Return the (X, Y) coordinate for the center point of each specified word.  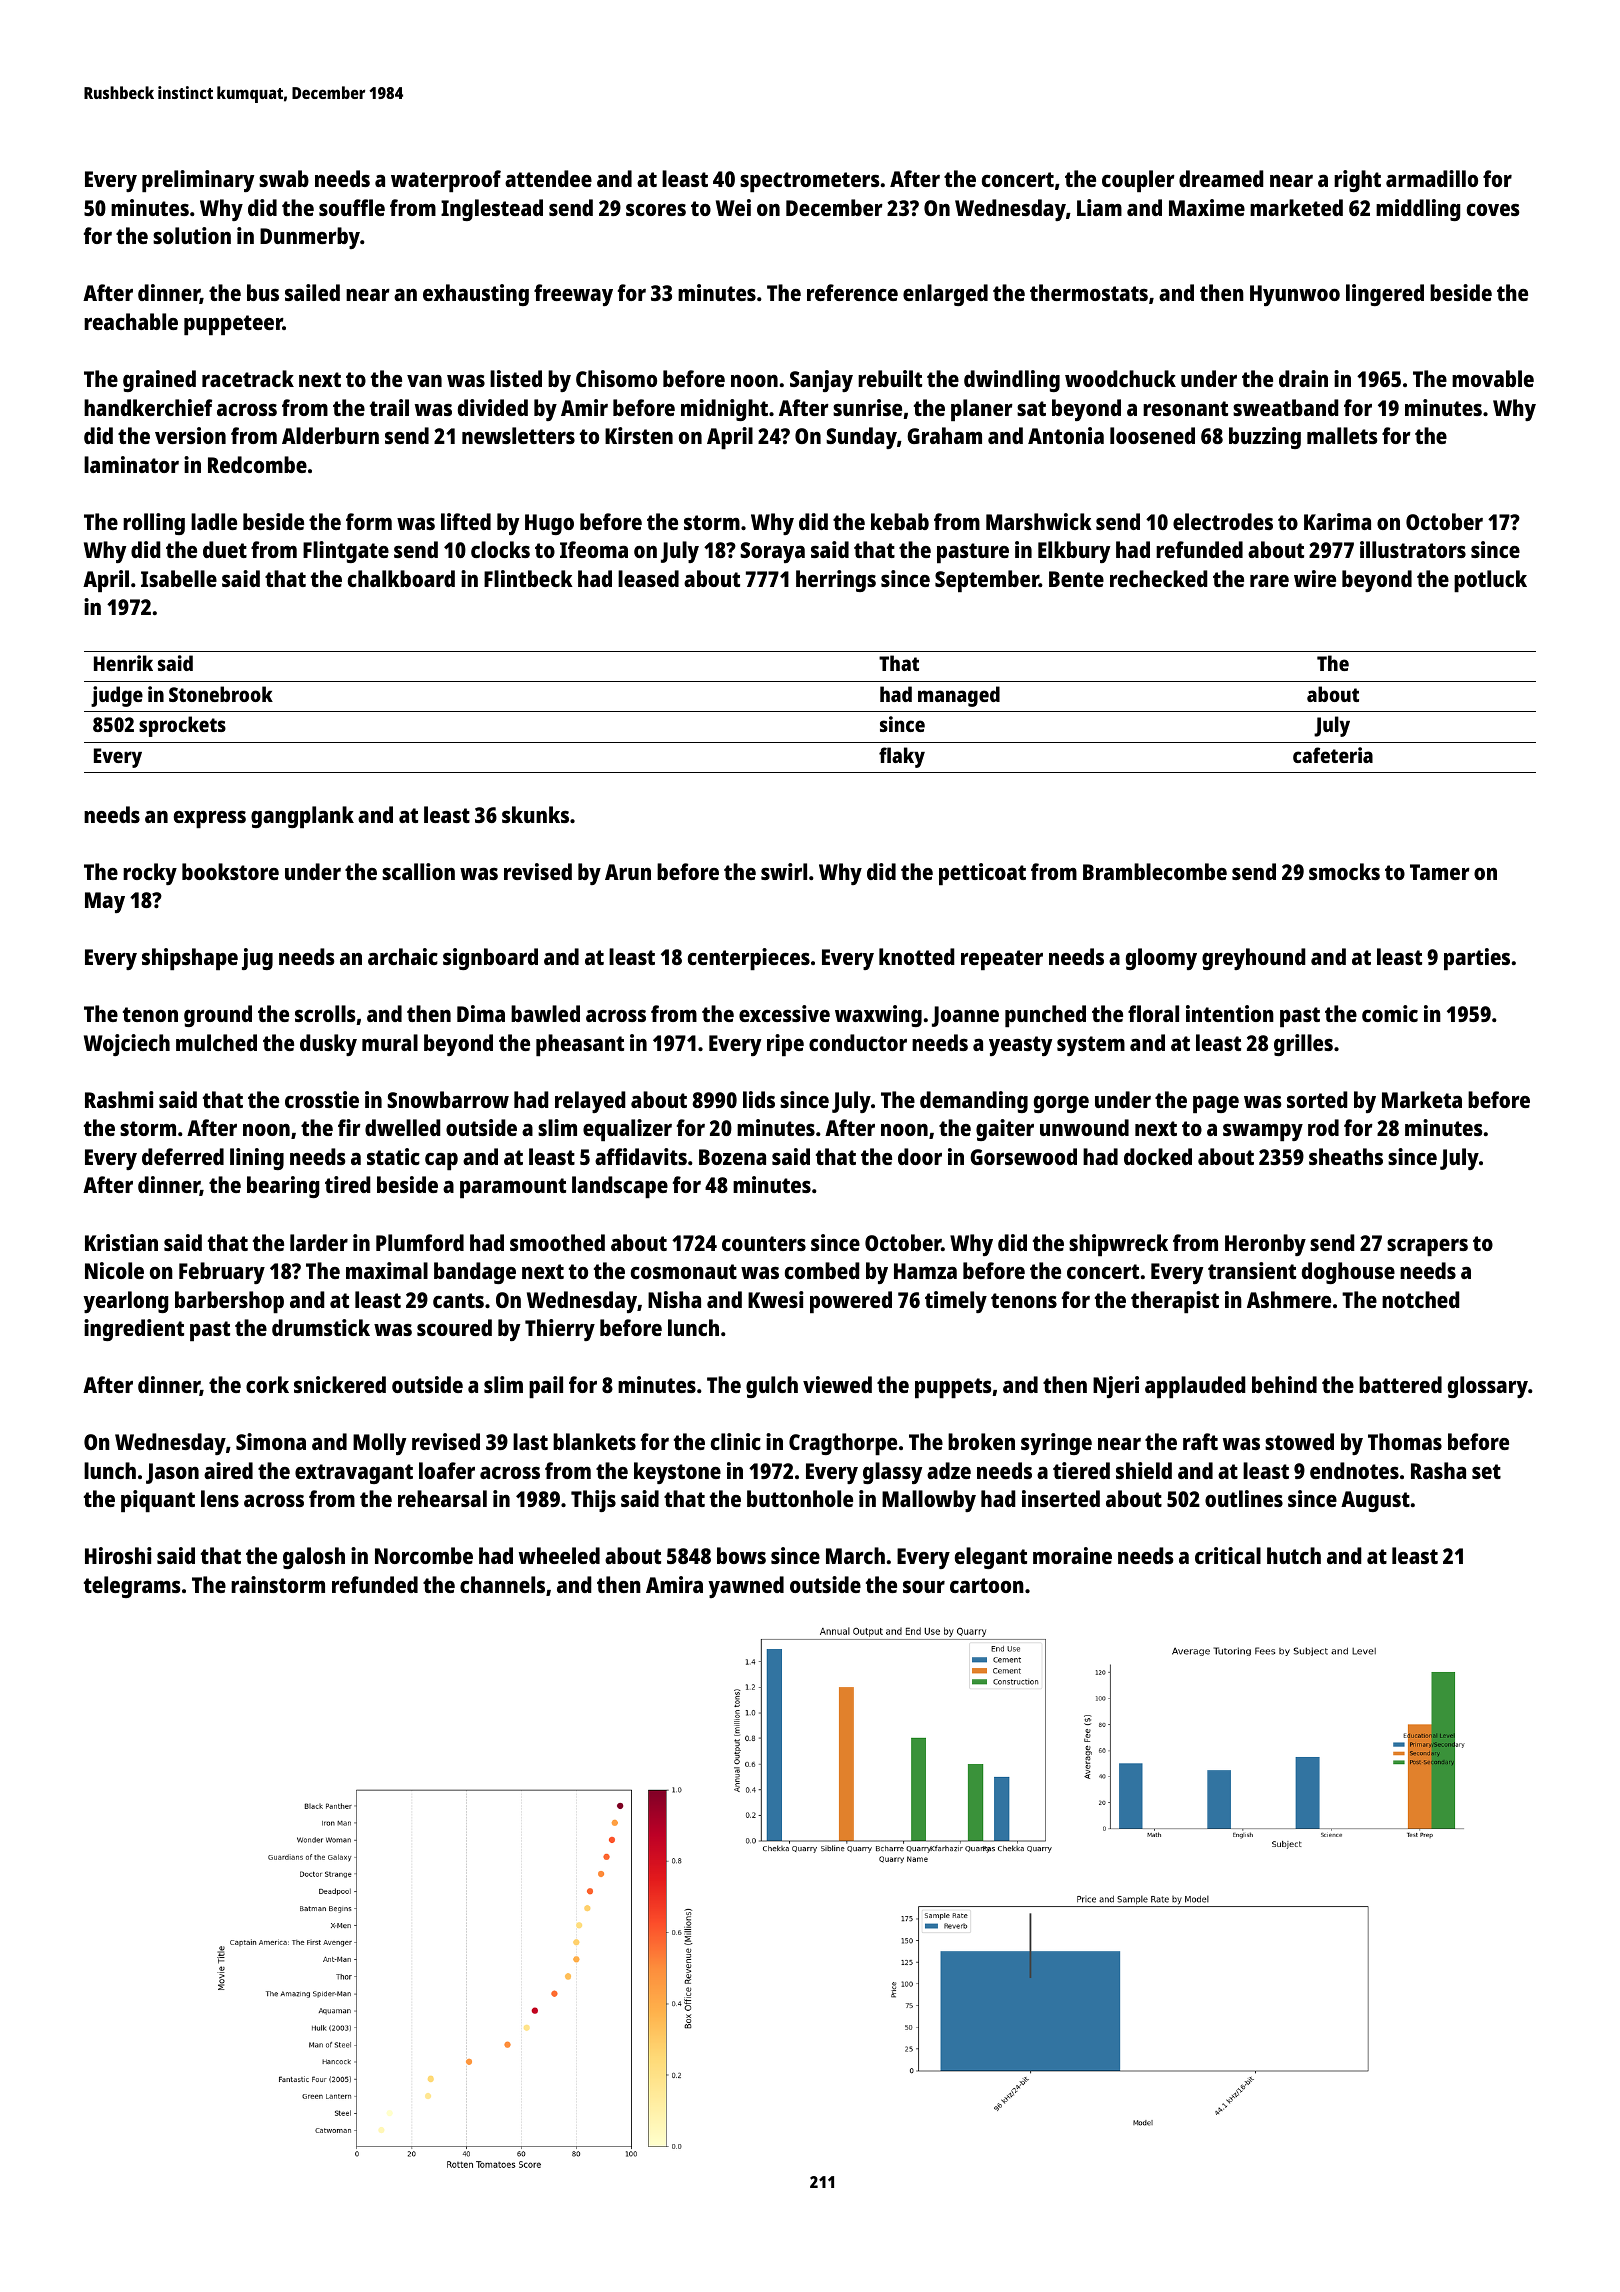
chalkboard (401, 578)
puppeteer (233, 325)
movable (1493, 378)
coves (1493, 210)
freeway (573, 295)
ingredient (134, 1330)
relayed (590, 1102)
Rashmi (119, 1099)
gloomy (1161, 959)
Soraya (772, 552)
